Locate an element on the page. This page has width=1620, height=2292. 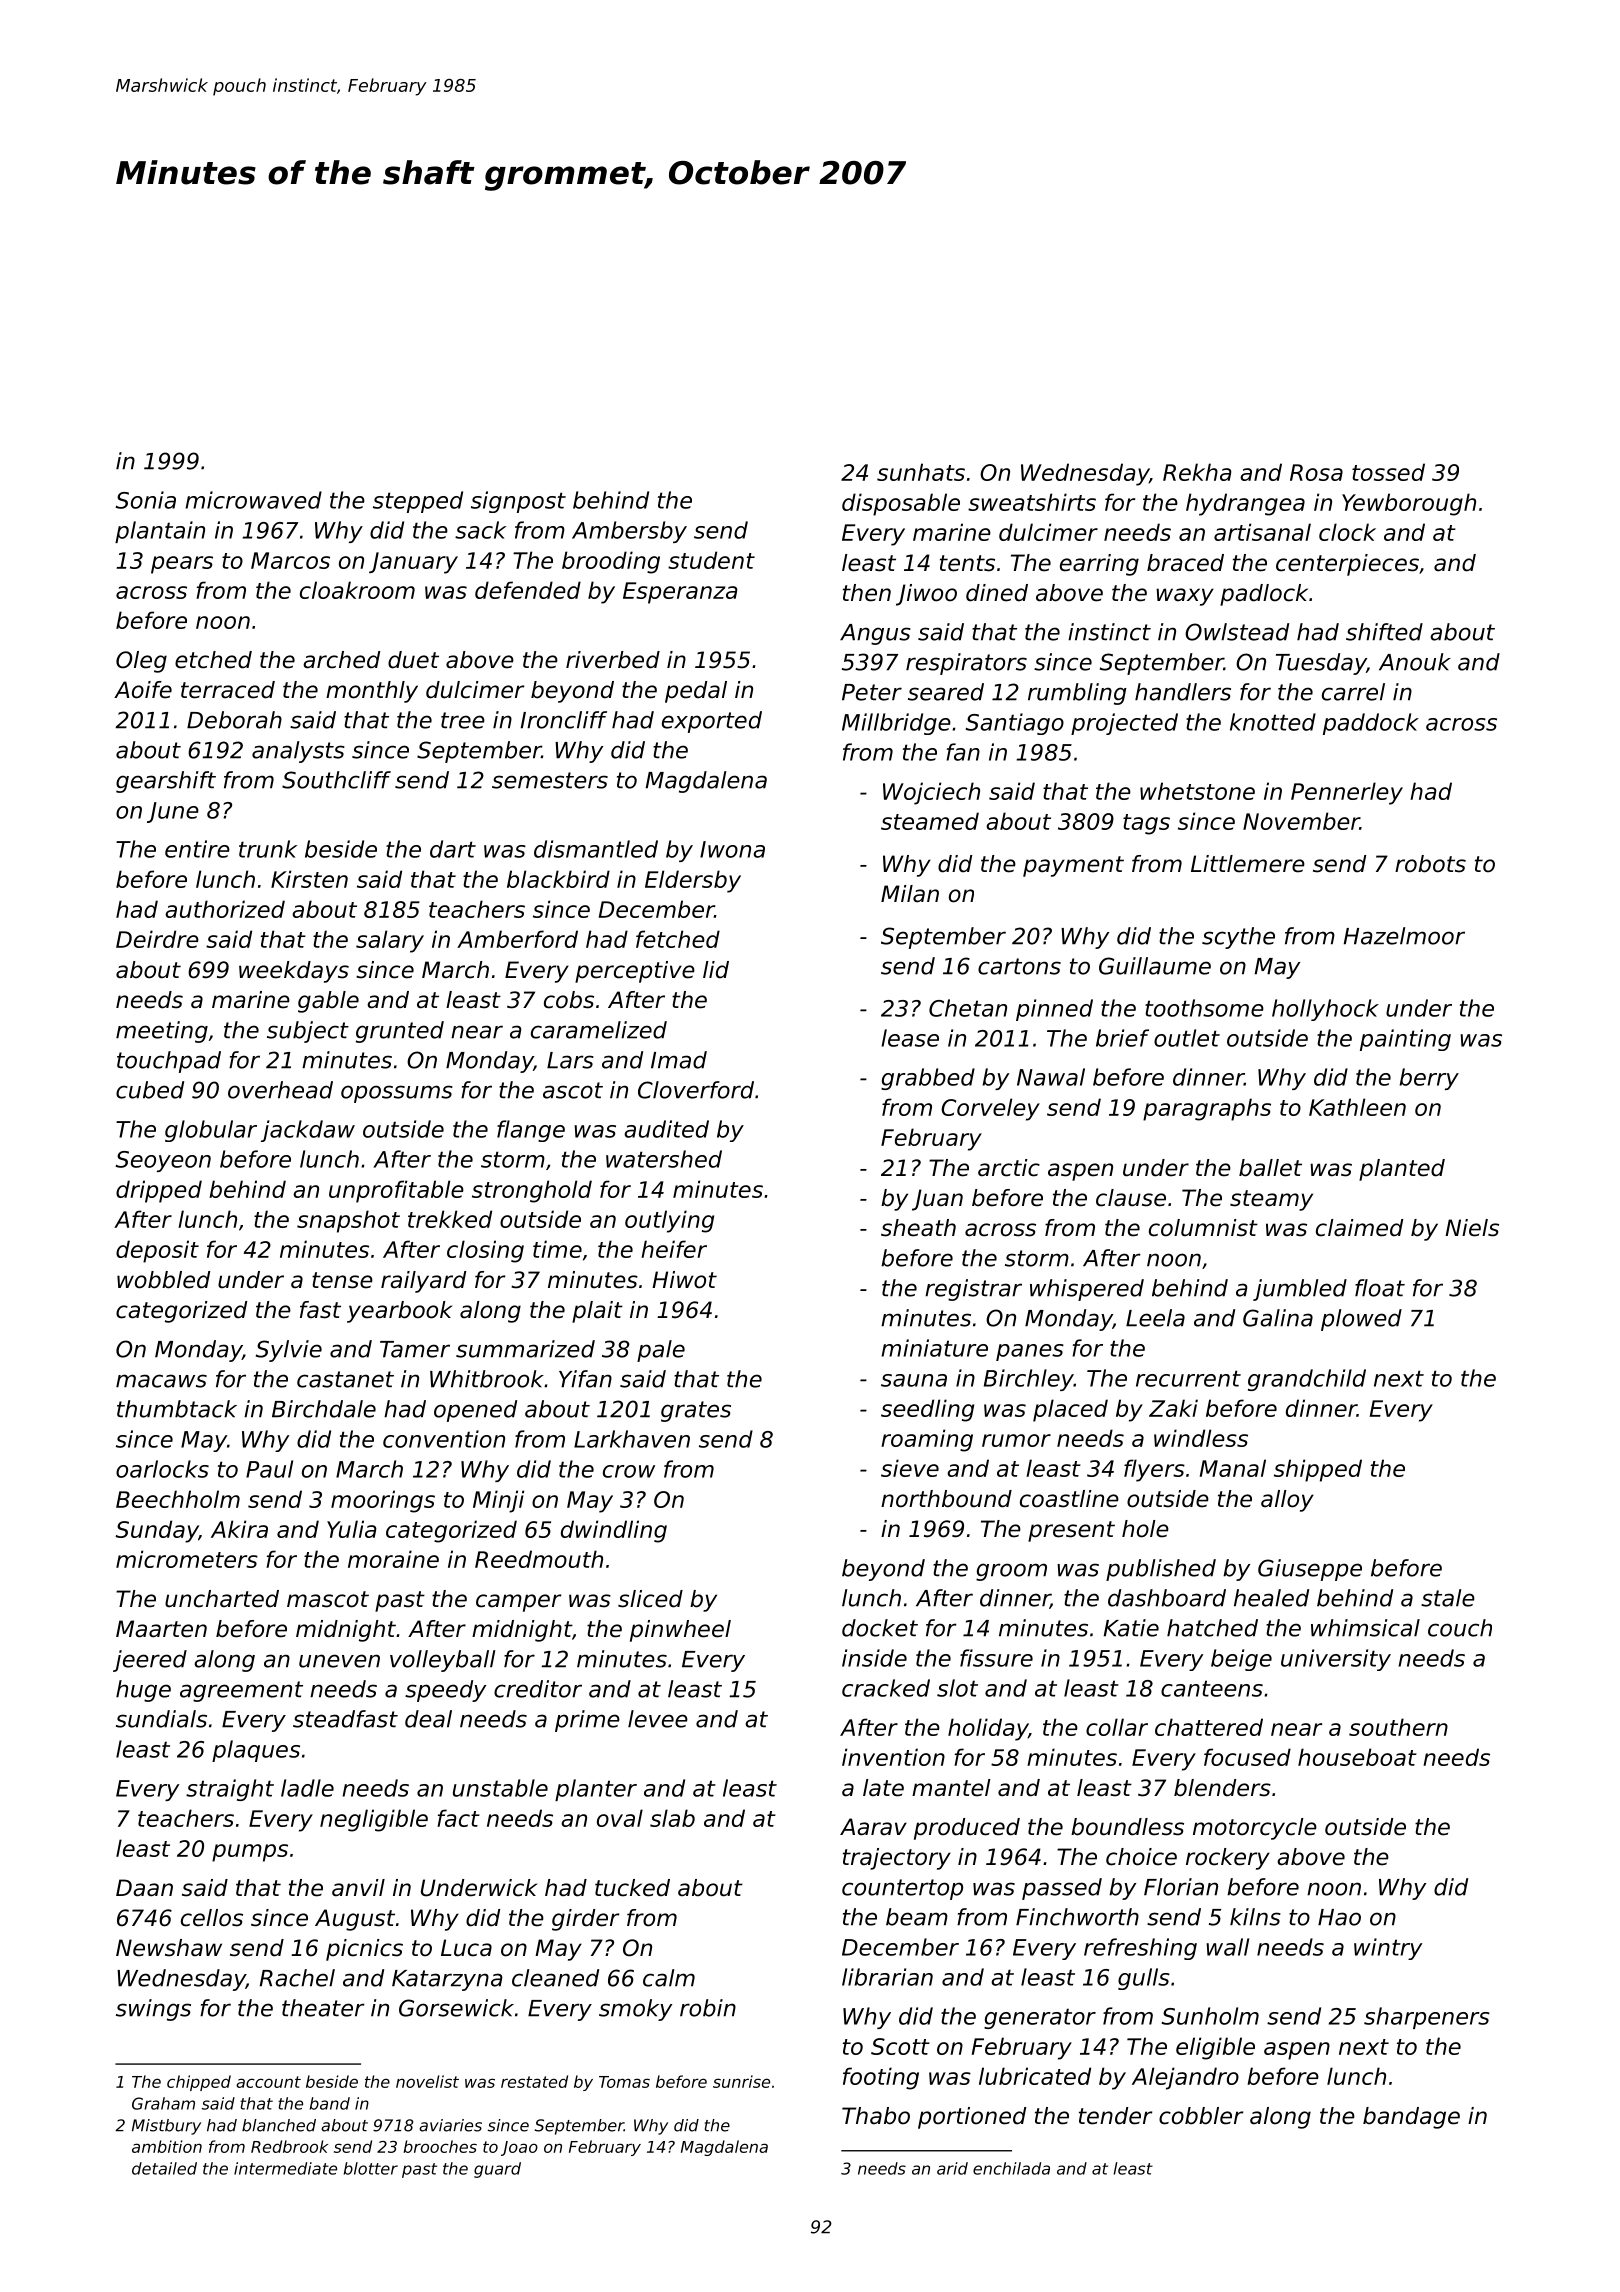
sweatshirts is located at coordinates (1032, 502).
